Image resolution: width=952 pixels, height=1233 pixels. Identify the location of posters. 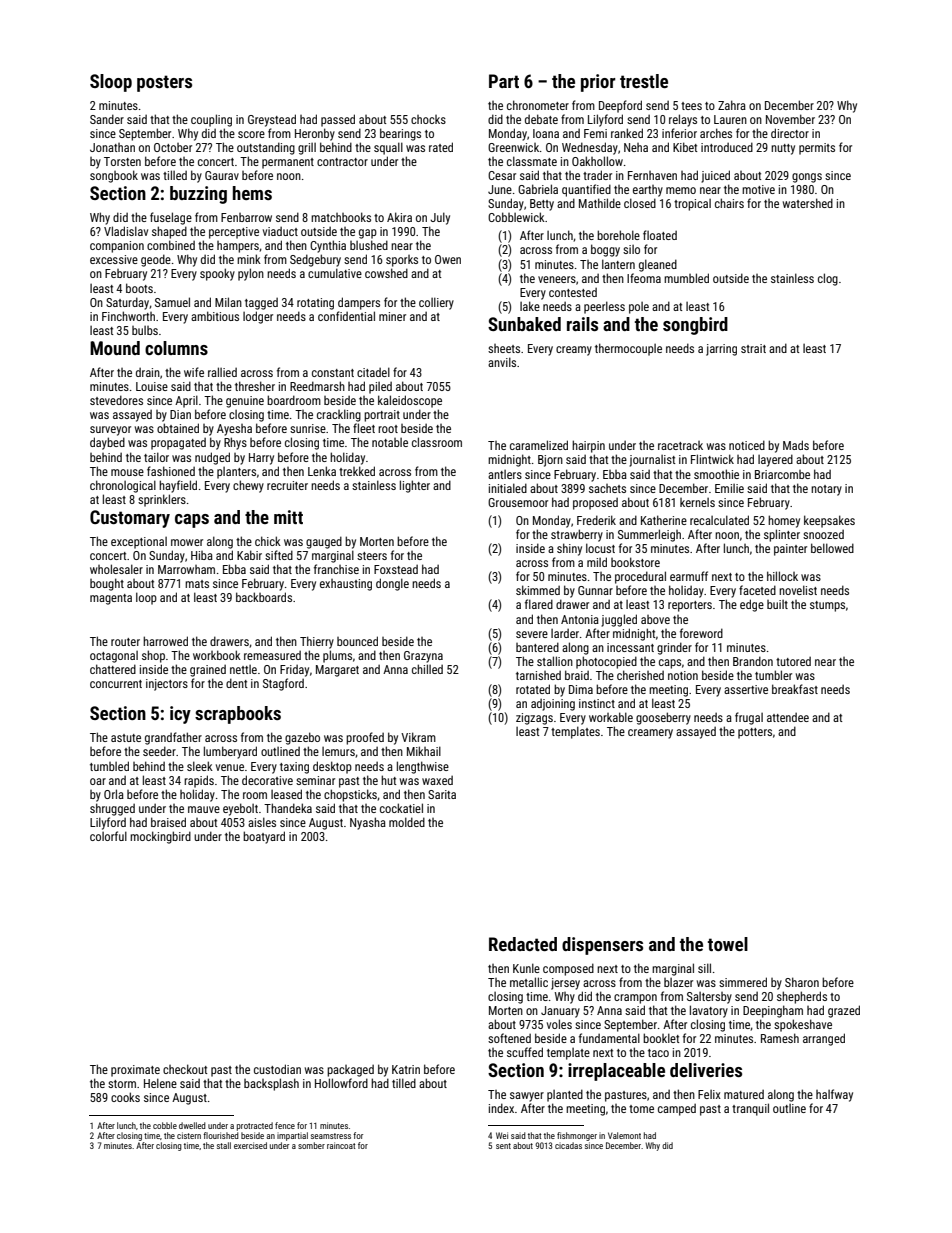
(164, 83).
